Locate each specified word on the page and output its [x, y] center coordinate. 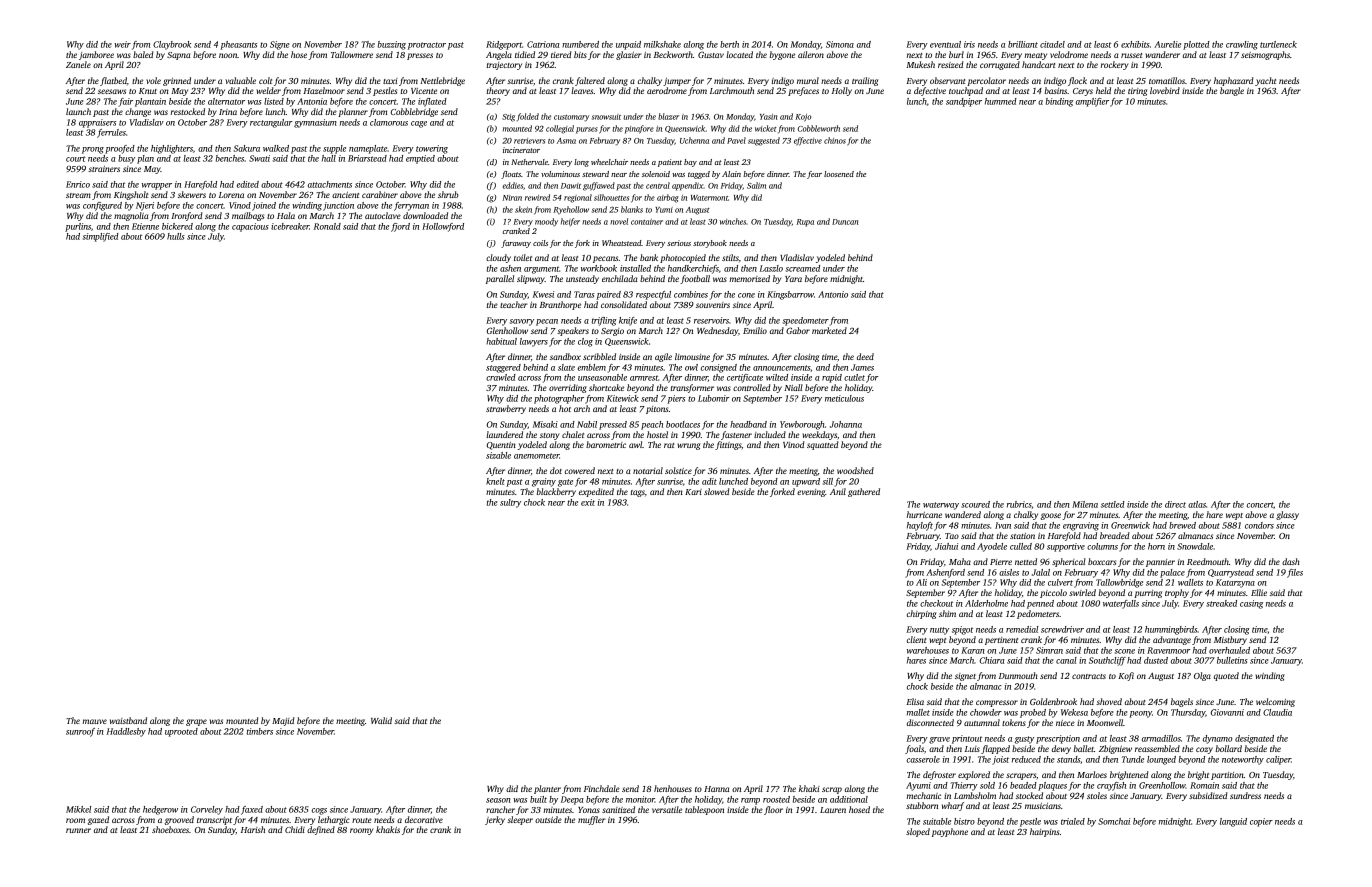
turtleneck [1278, 44]
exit [588, 502]
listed [274, 101]
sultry [510, 503]
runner [78, 830]
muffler [592, 820]
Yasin [769, 117]
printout [967, 739]
